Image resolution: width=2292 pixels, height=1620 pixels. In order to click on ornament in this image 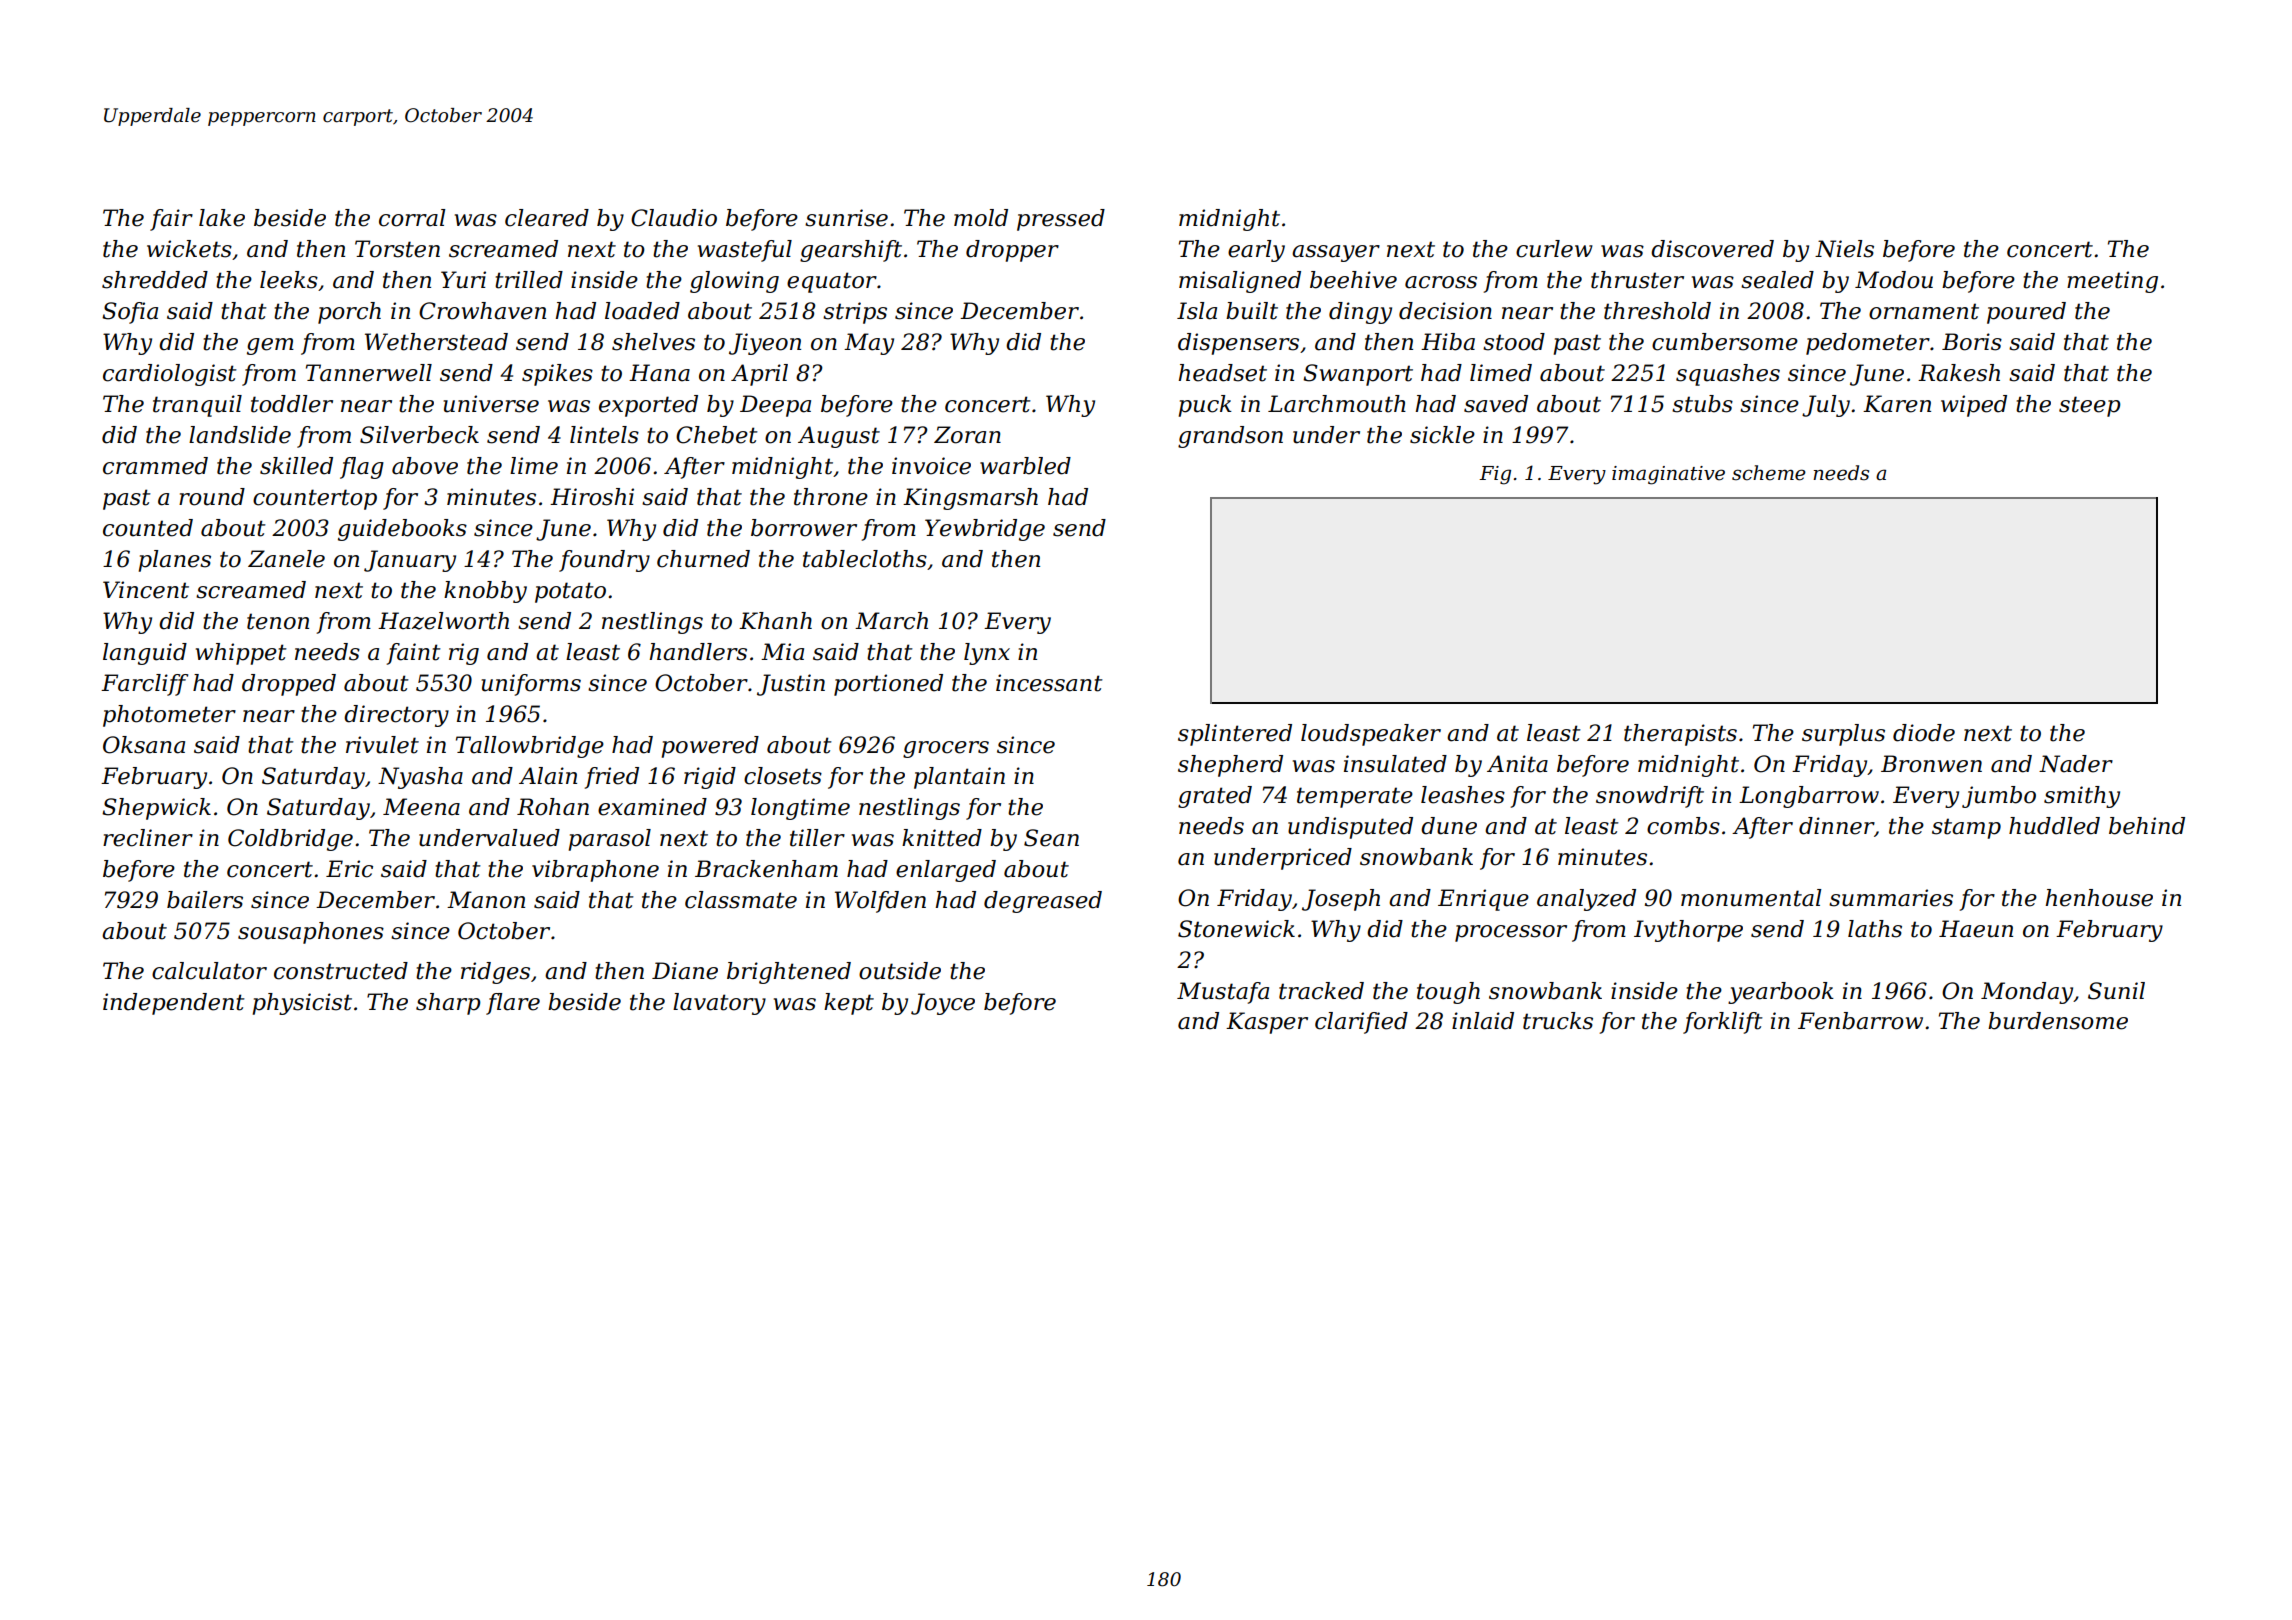, I will do `click(1924, 311)`.
